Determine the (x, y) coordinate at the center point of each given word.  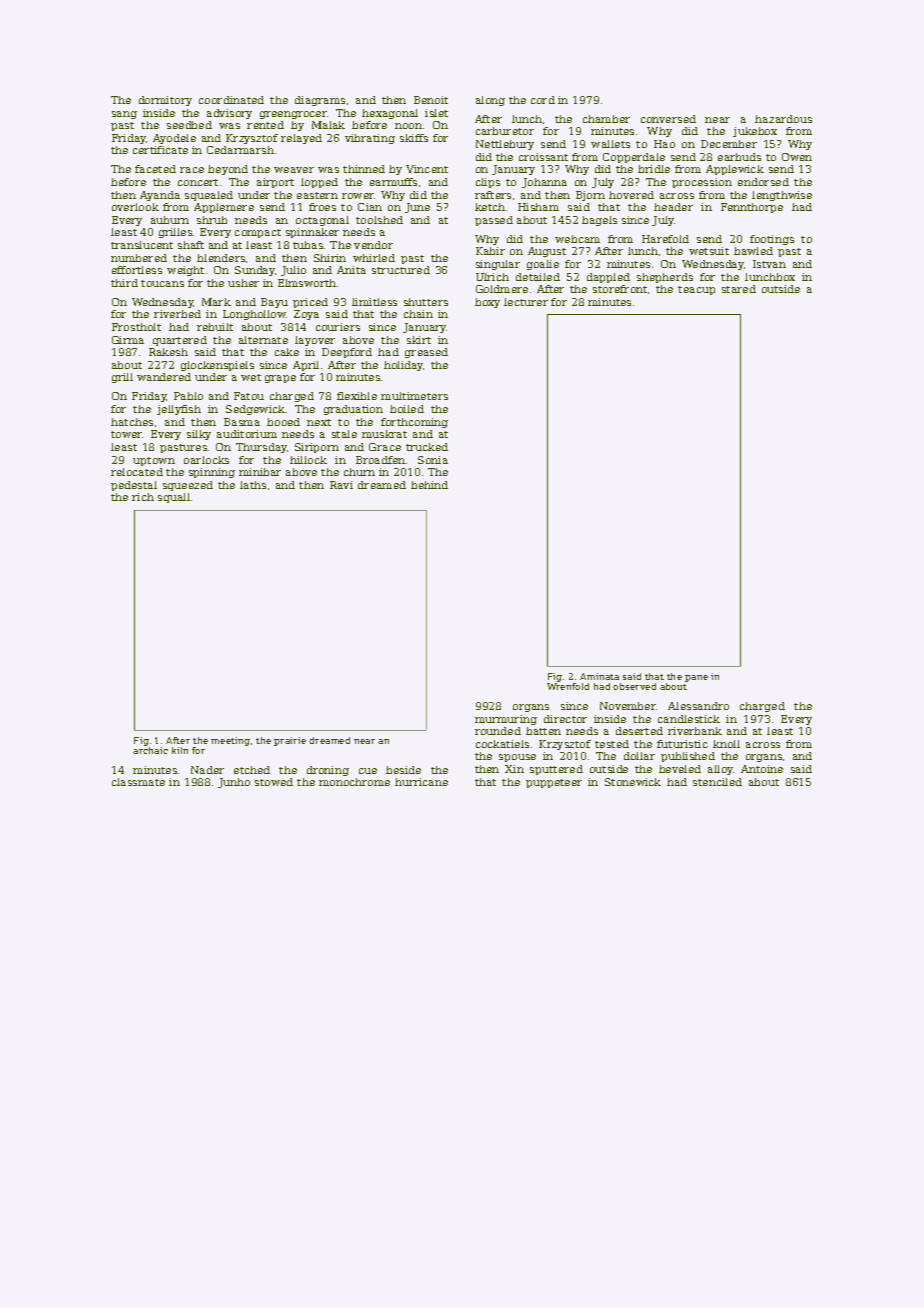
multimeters (414, 396)
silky (199, 435)
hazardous (783, 119)
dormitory (165, 101)
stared (739, 289)
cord (543, 100)
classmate (138, 782)
